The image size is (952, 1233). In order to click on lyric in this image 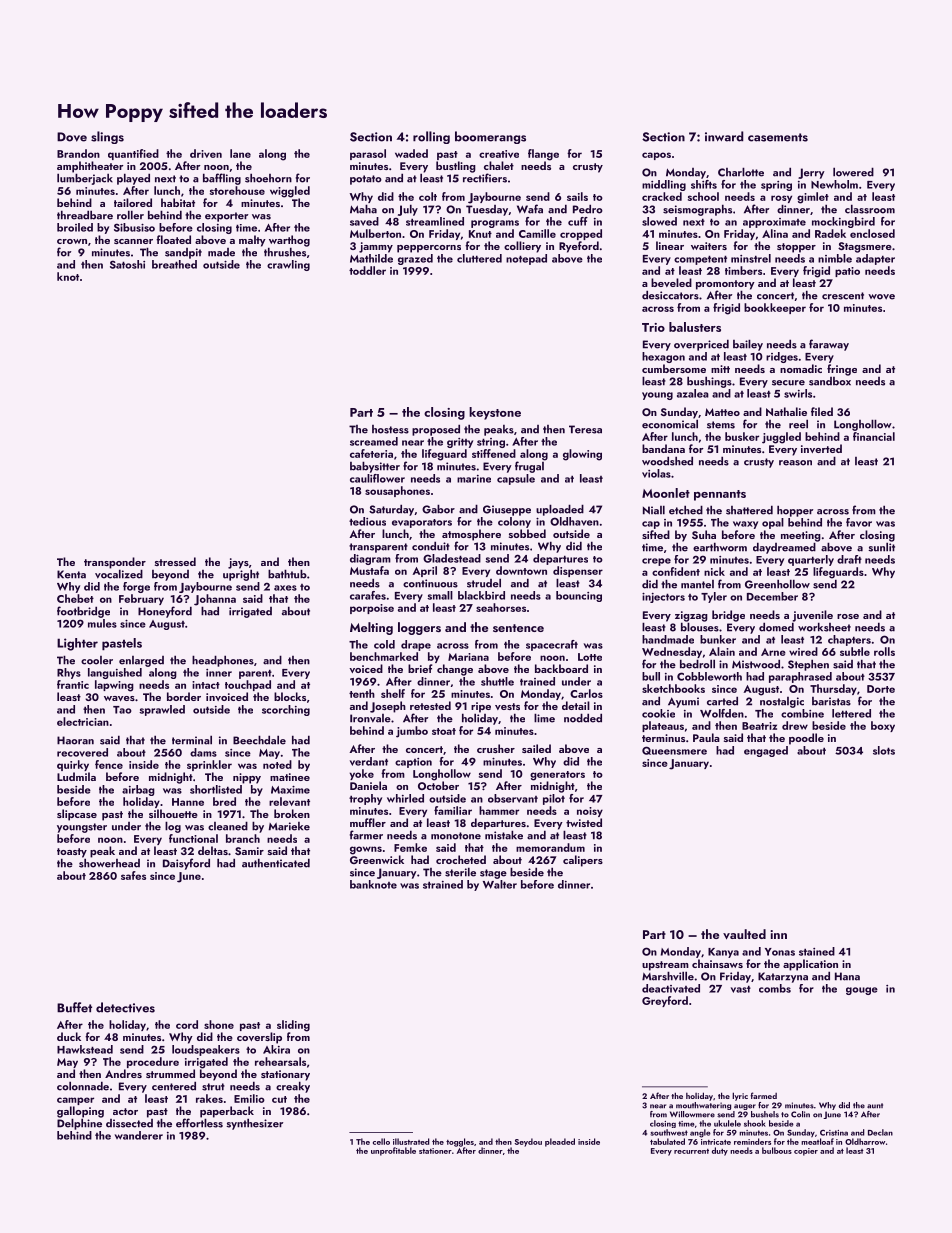, I will do `click(740, 1096)`.
